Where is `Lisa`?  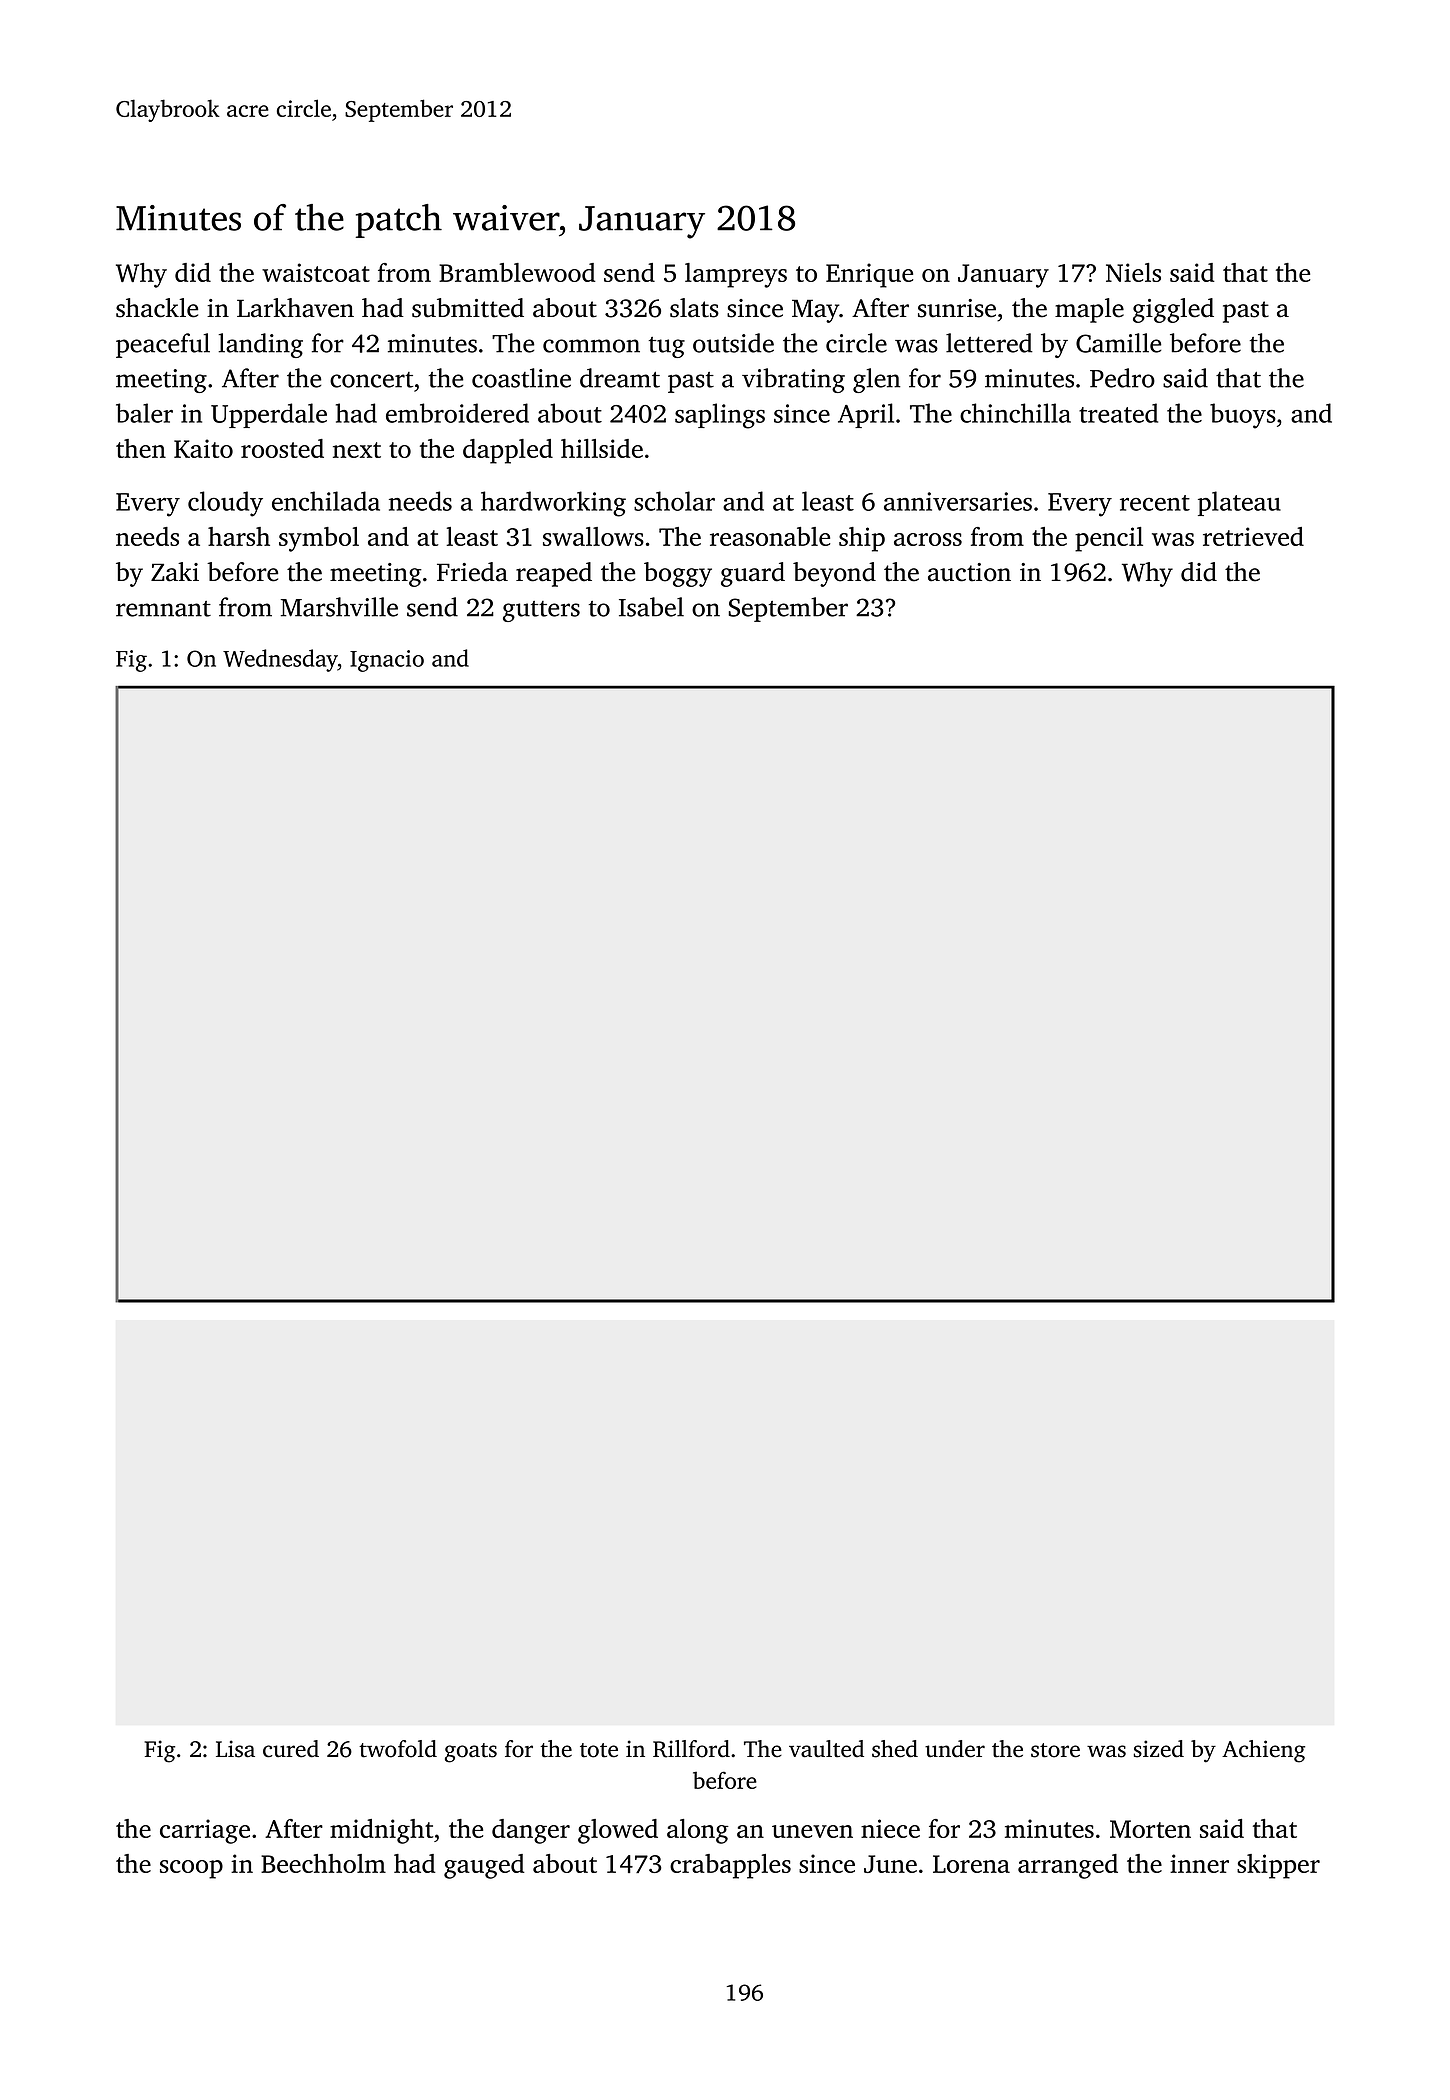 Lisa is located at coordinates (235, 1749).
